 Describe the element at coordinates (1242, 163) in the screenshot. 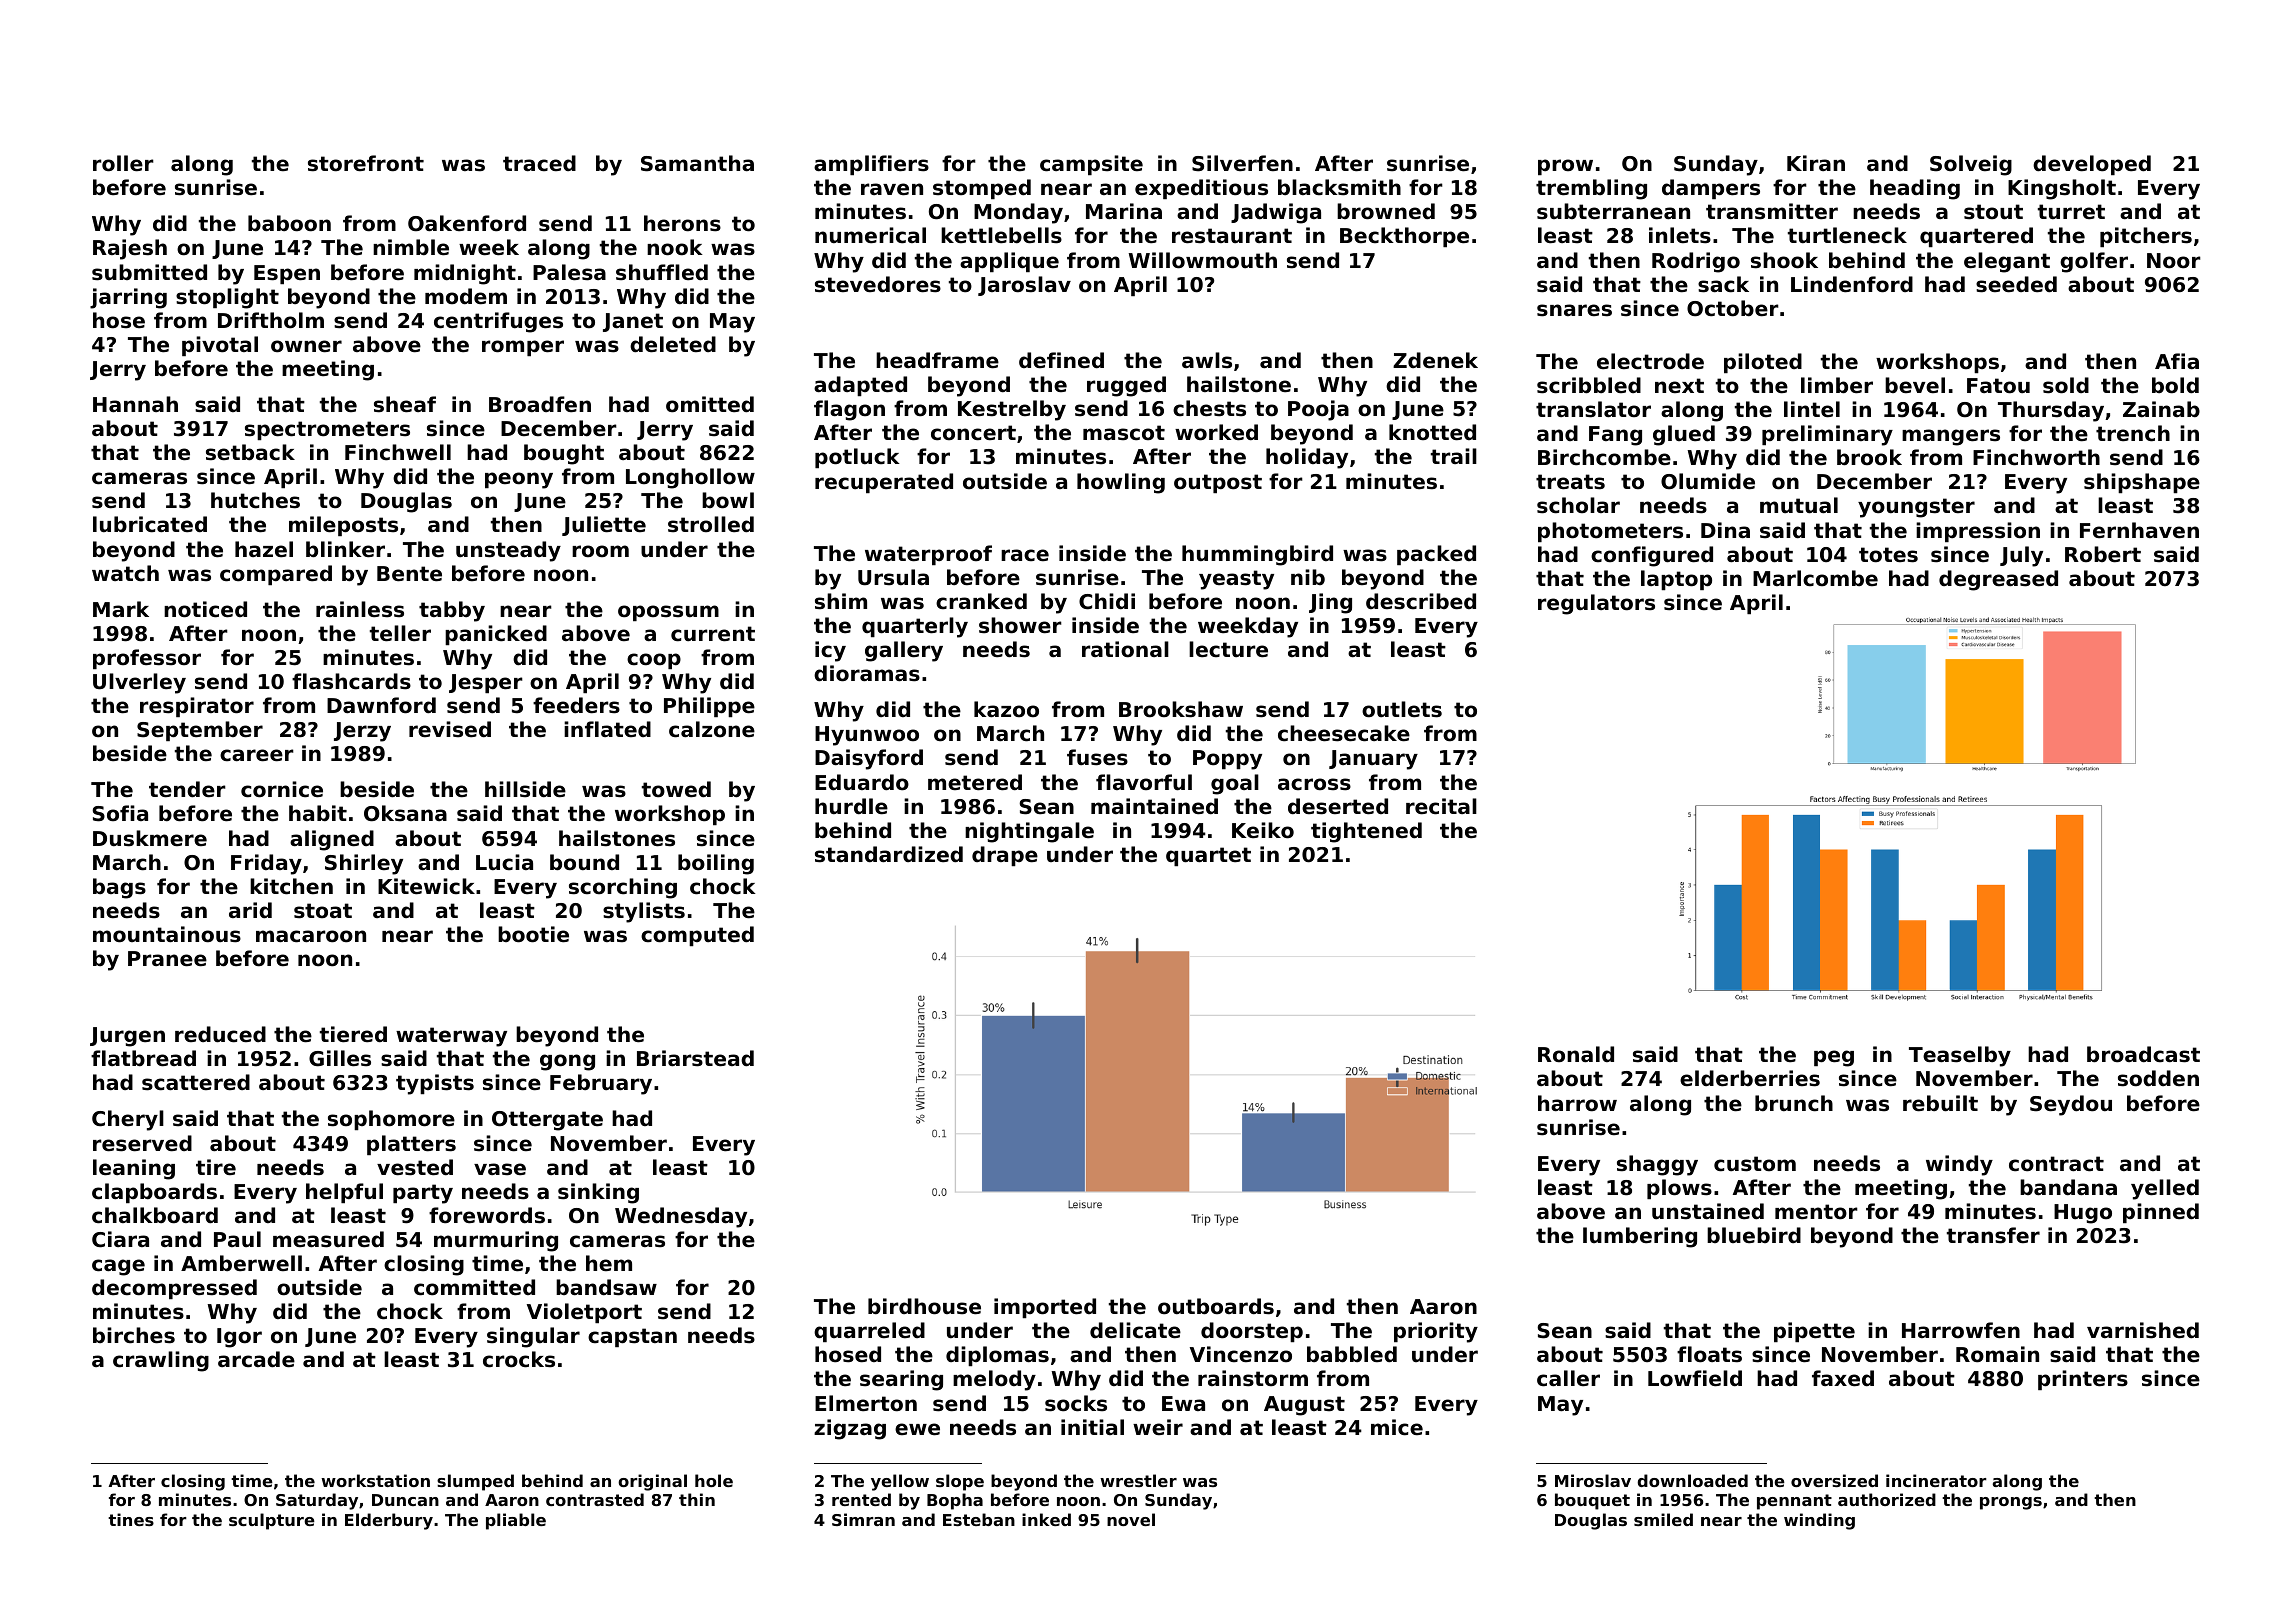

I see `Silverfen` at that location.
